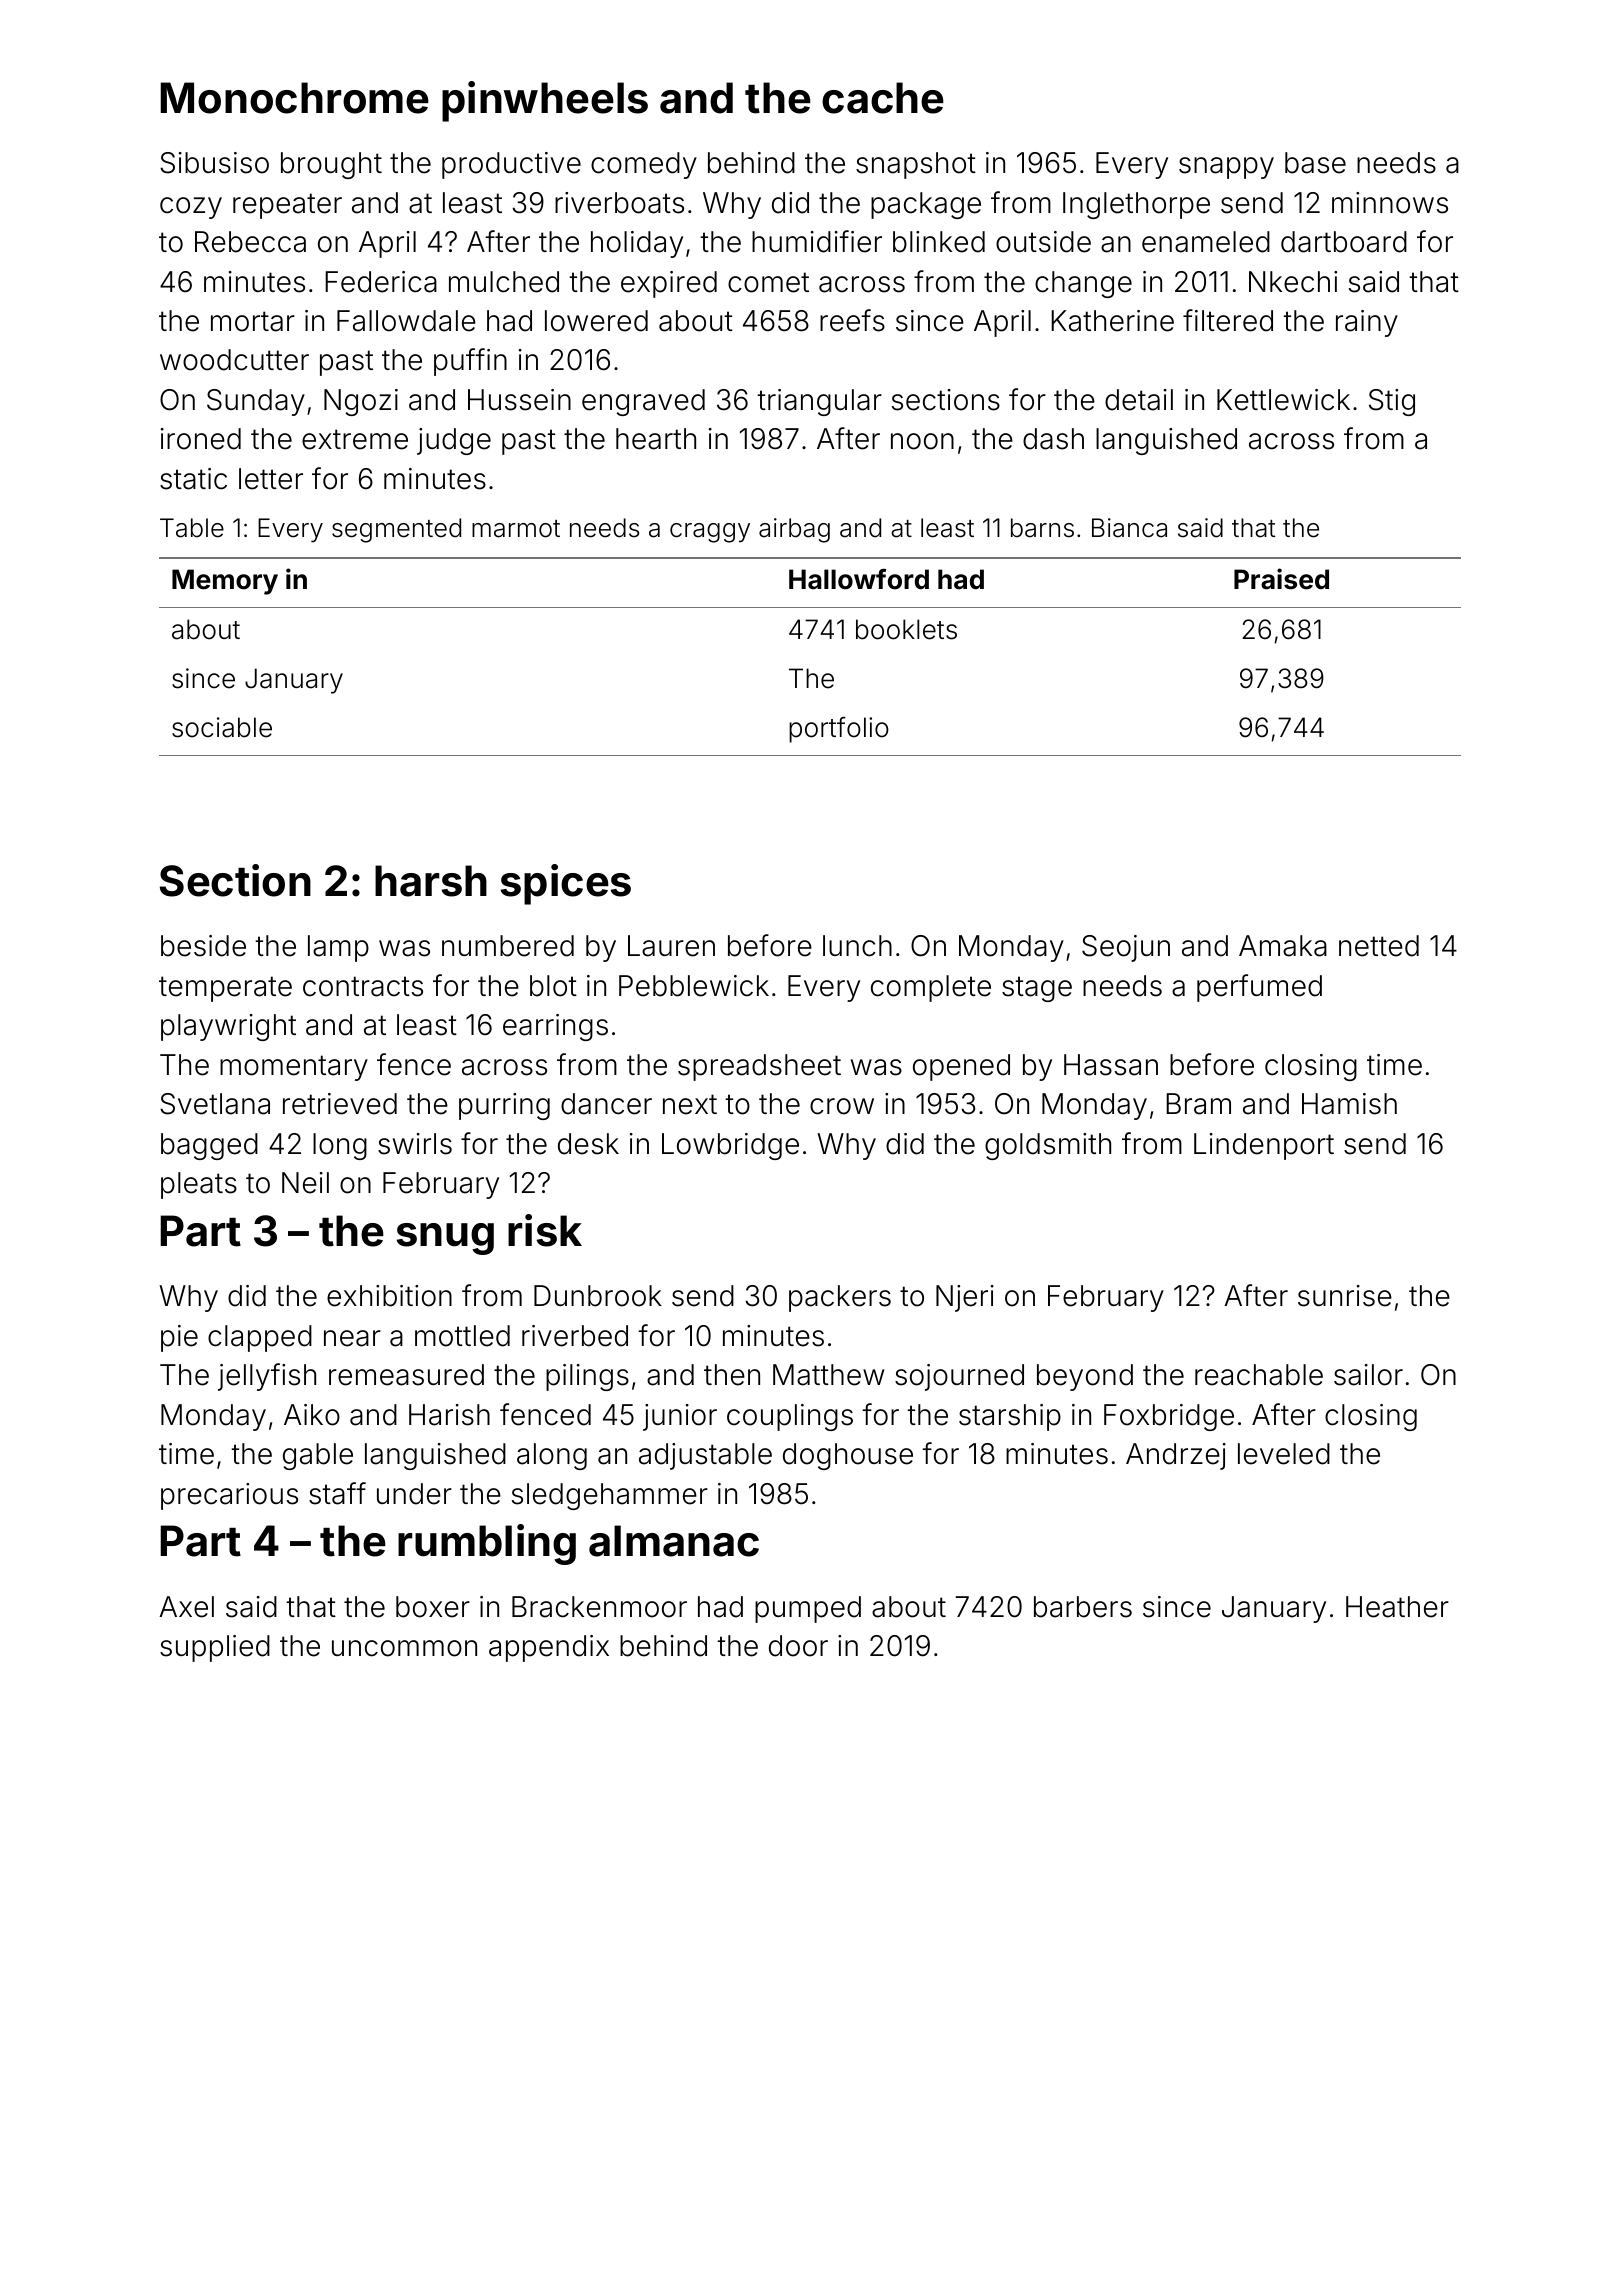 The image size is (1620, 2292). Describe the element at coordinates (598, 1296) in the screenshot. I see `Dunbrook` at that location.
